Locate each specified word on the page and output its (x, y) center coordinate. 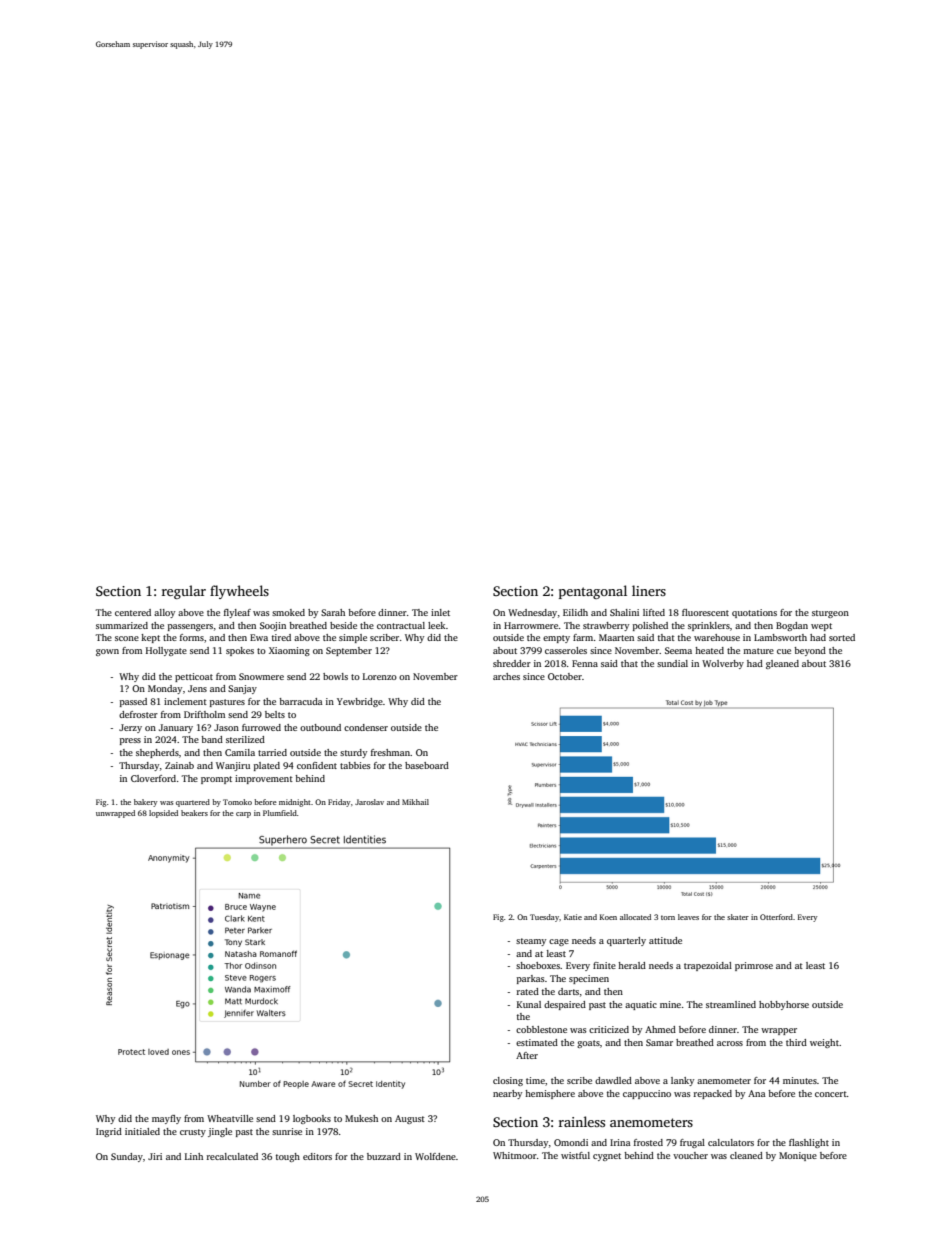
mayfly (166, 1119)
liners (649, 590)
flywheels (239, 592)
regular (184, 592)
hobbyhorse (784, 1005)
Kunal (529, 1004)
